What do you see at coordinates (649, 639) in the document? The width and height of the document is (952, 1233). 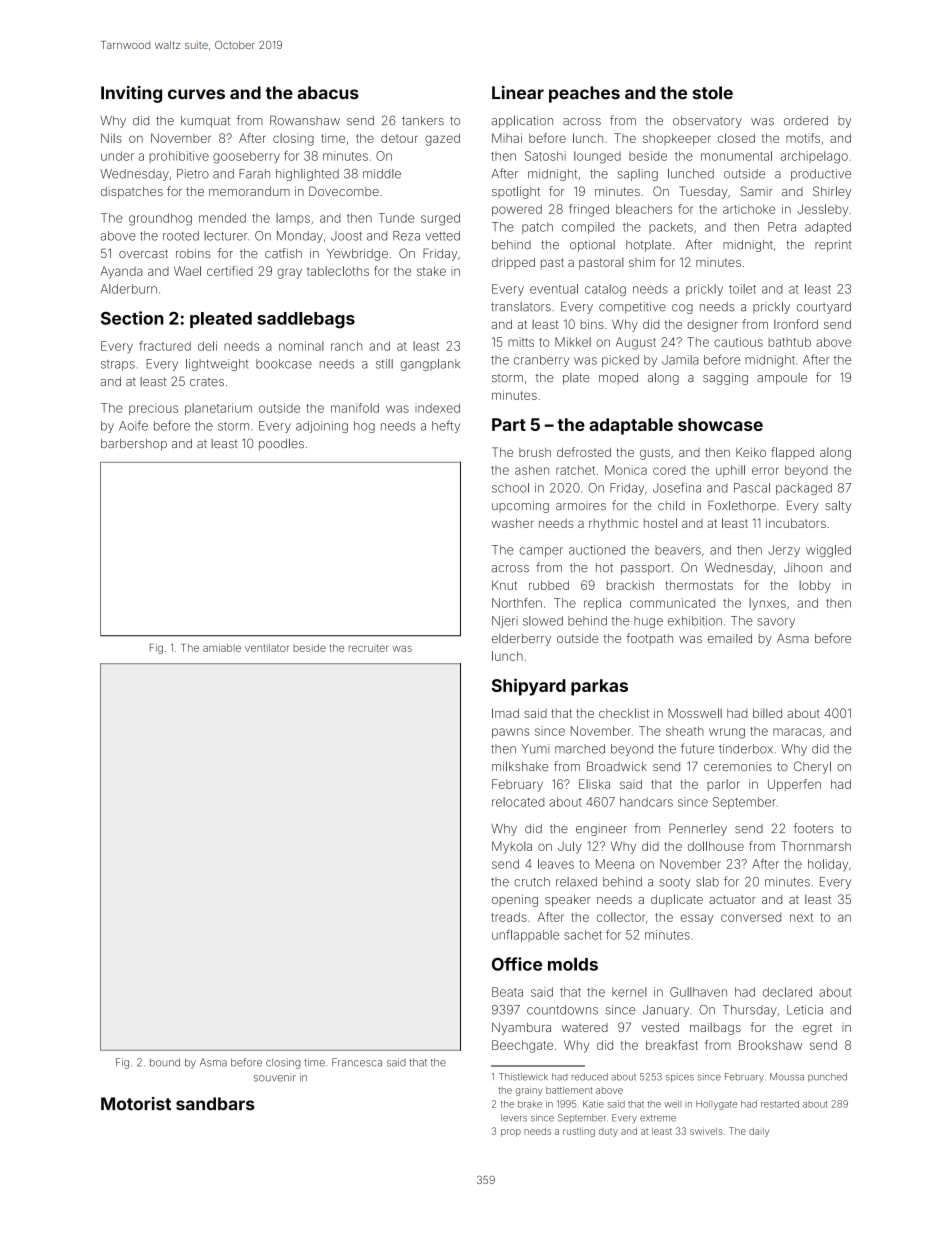 I see `footpath` at bounding box center [649, 639].
